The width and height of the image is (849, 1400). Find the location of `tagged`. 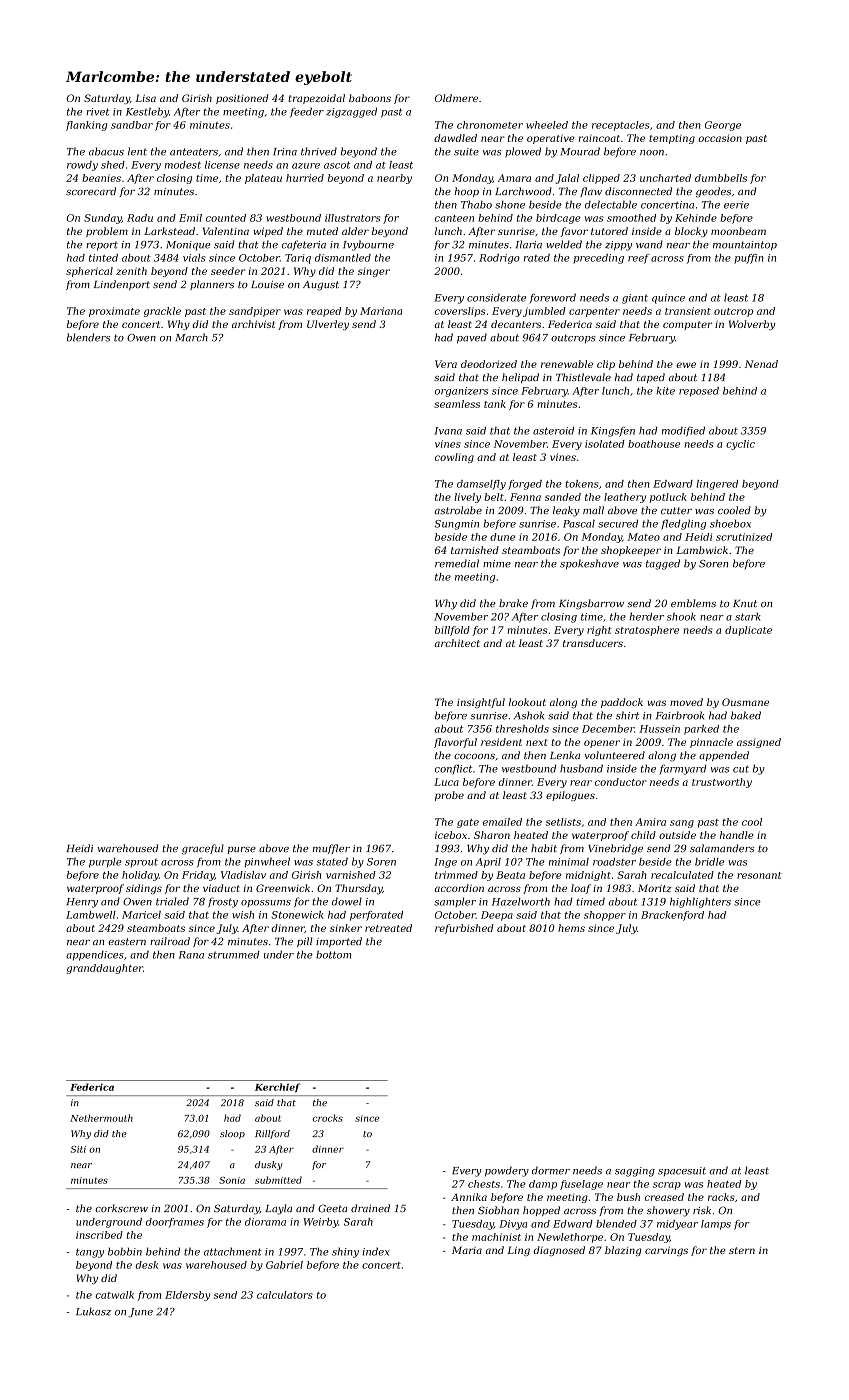

tagged is located at coordinates (663, 564).
